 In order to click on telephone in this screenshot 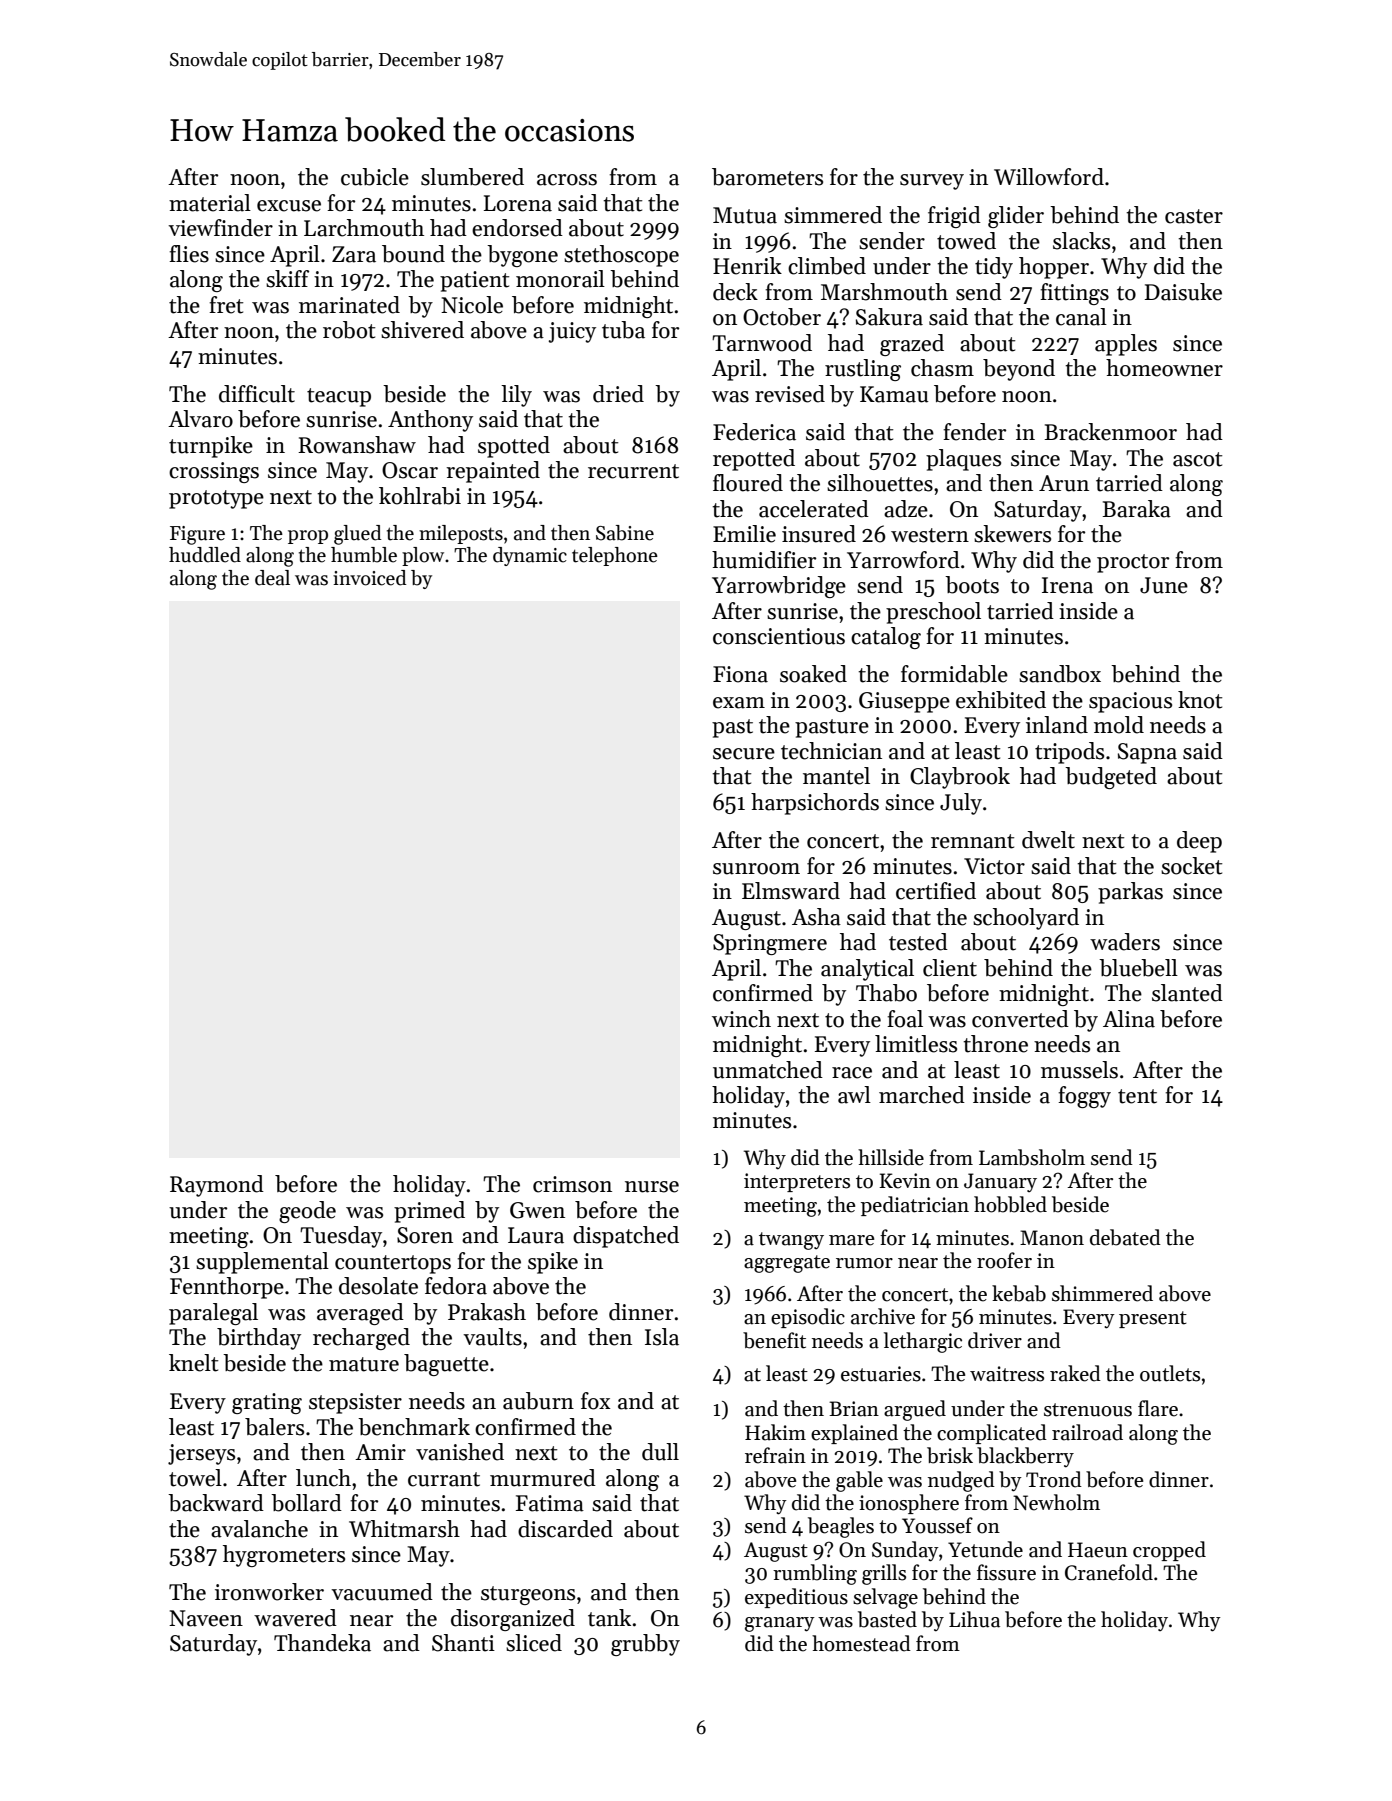, I will do `click(615, 556)`.
